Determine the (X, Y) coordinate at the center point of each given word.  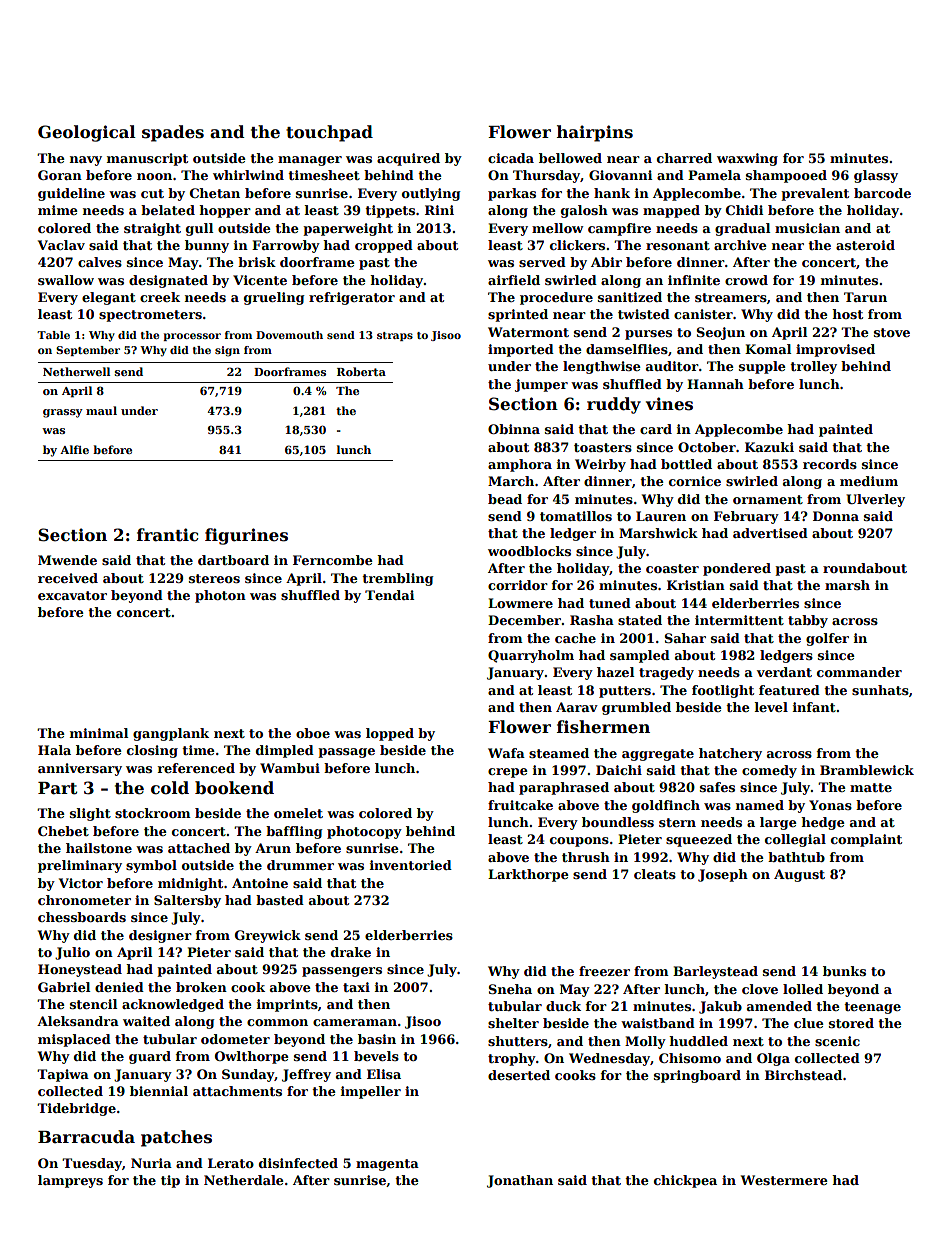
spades (173, 133)
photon (220, 596)
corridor (518, 585)
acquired (408, 159)
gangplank (171, 734)
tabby (808, 621)
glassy (876, 176)
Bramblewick (867, 770)
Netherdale (244, 1180)
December (524, 620)
